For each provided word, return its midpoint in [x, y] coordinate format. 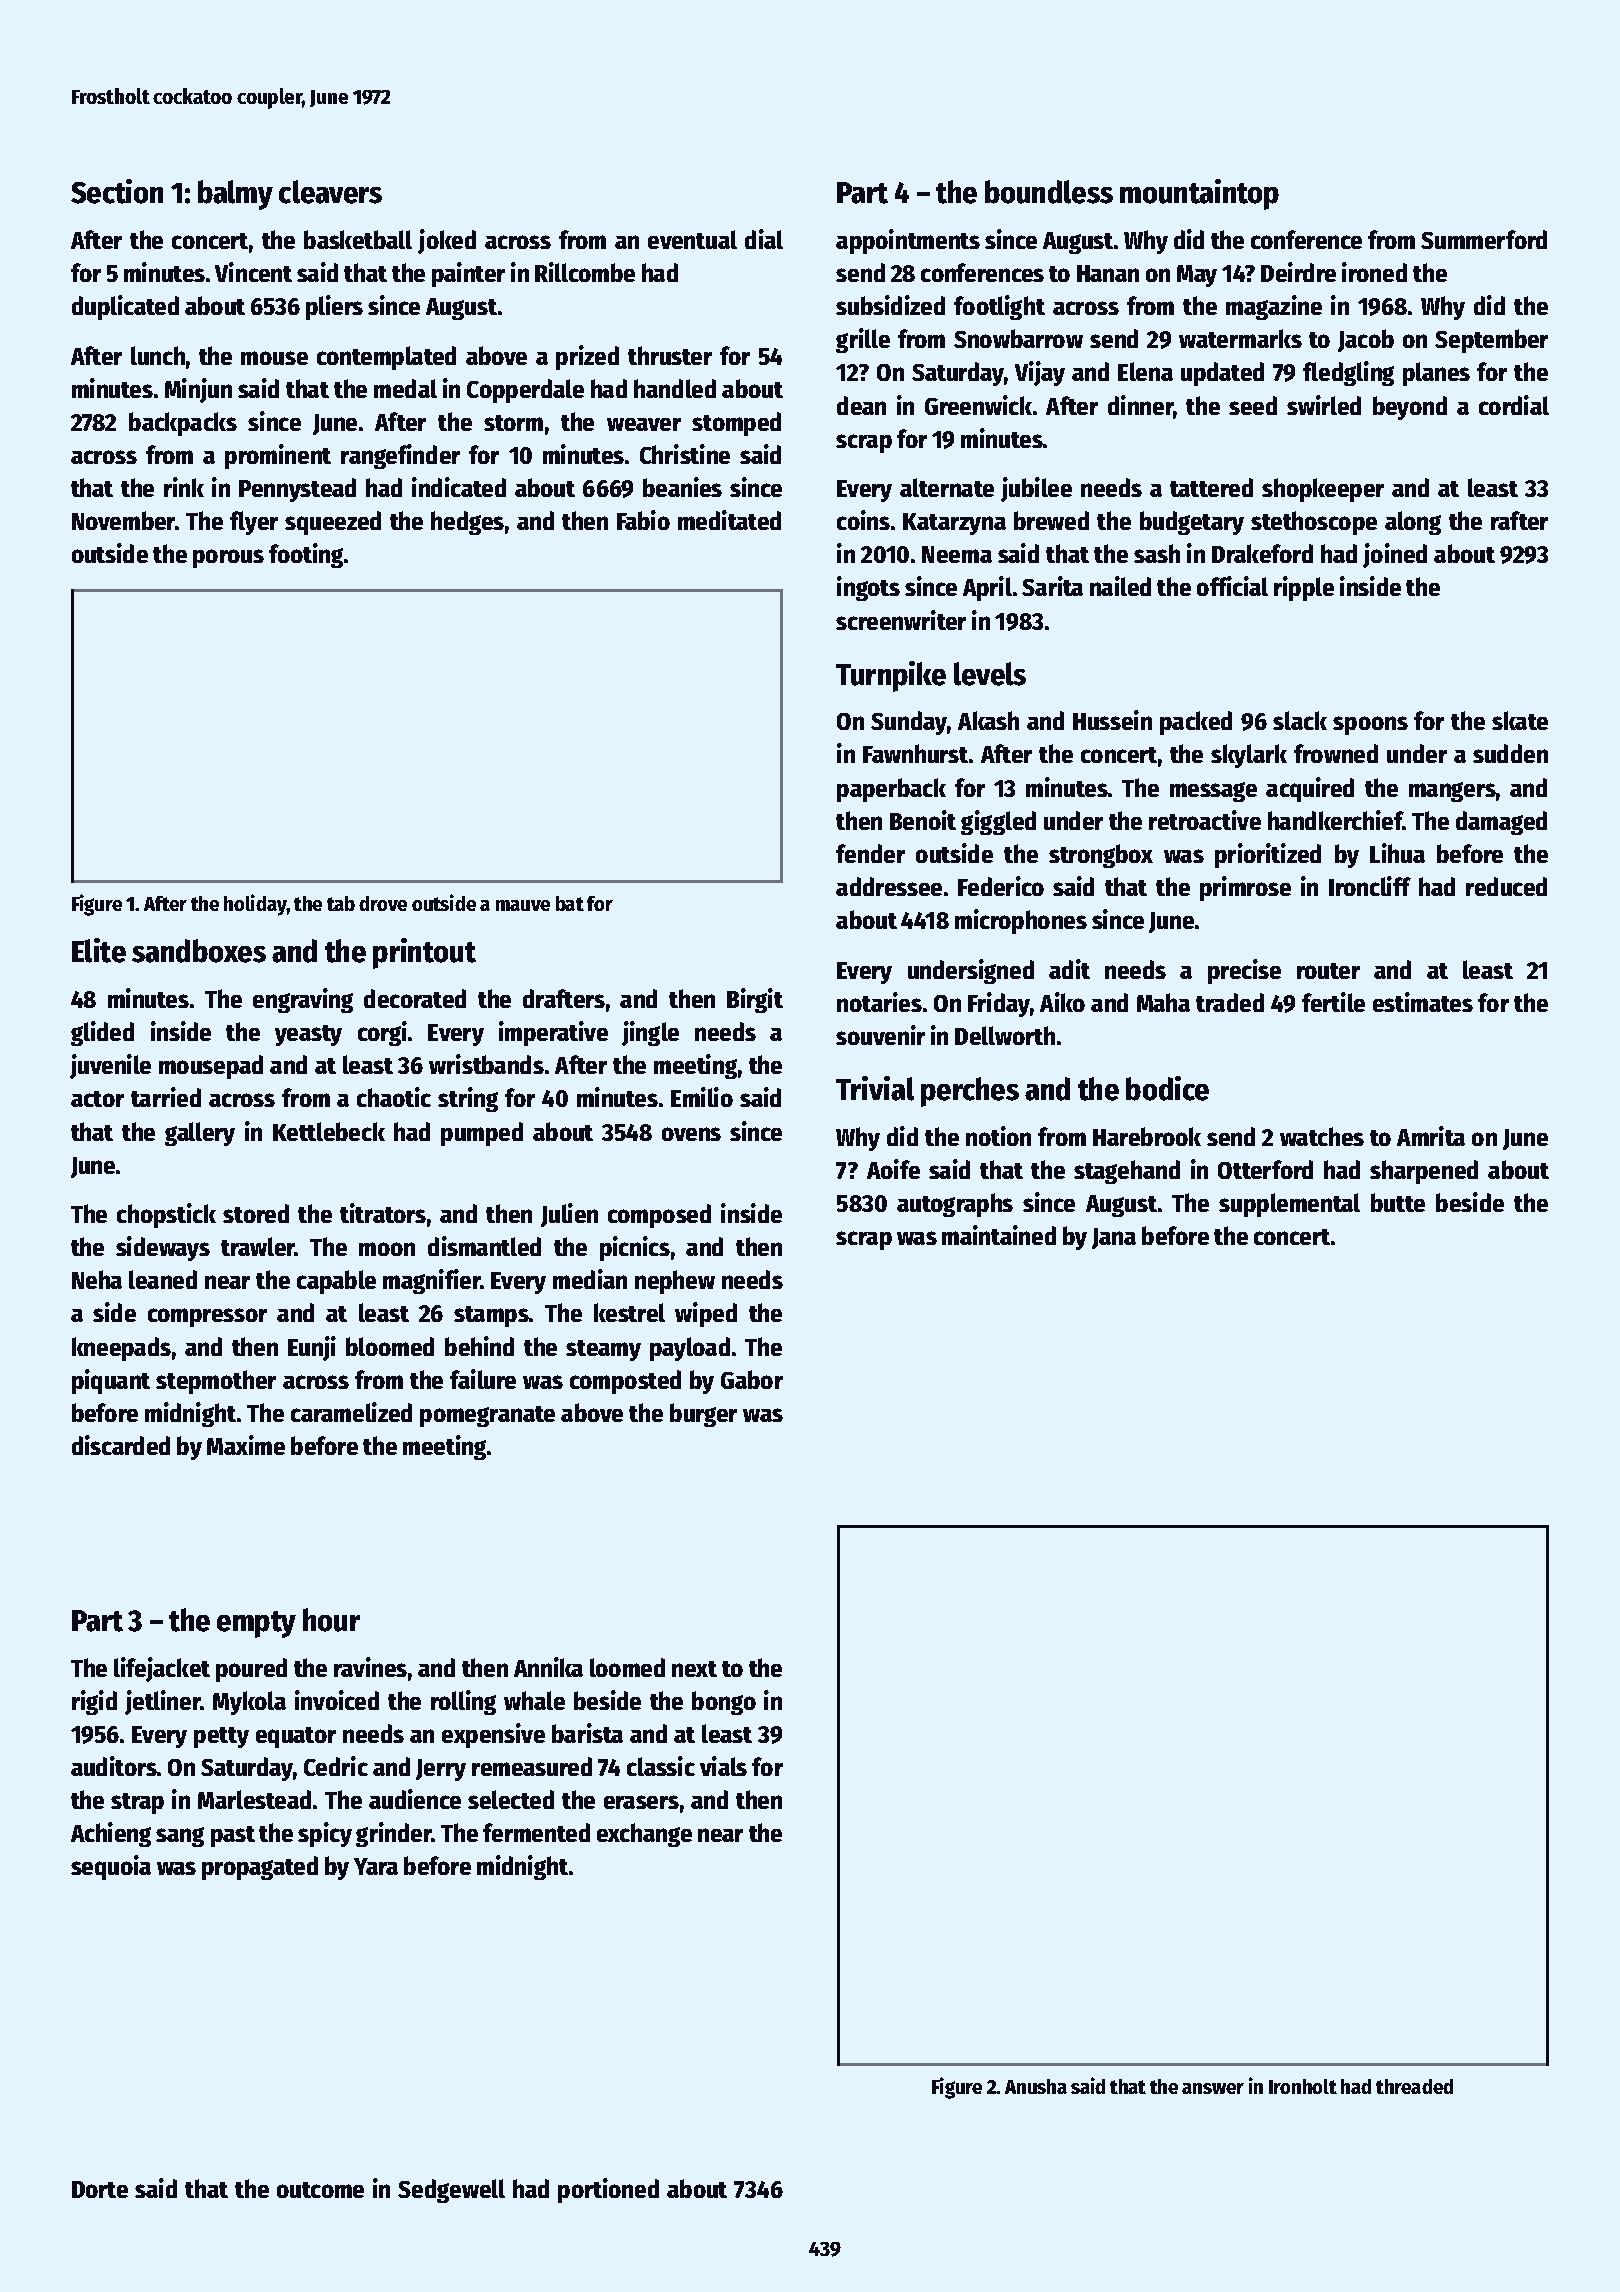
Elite [99, 950]
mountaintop [1199, 194]
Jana [1114, 1238]
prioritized [1268, 855]
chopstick [166, 1215]
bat [570, 903]
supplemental [1289, 1205]
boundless [1049, 192]
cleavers [330, 192]
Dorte [100, 2189]
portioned [608, 2190]
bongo [724, 1703]
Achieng [111, 1834]
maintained [999, 1235]
